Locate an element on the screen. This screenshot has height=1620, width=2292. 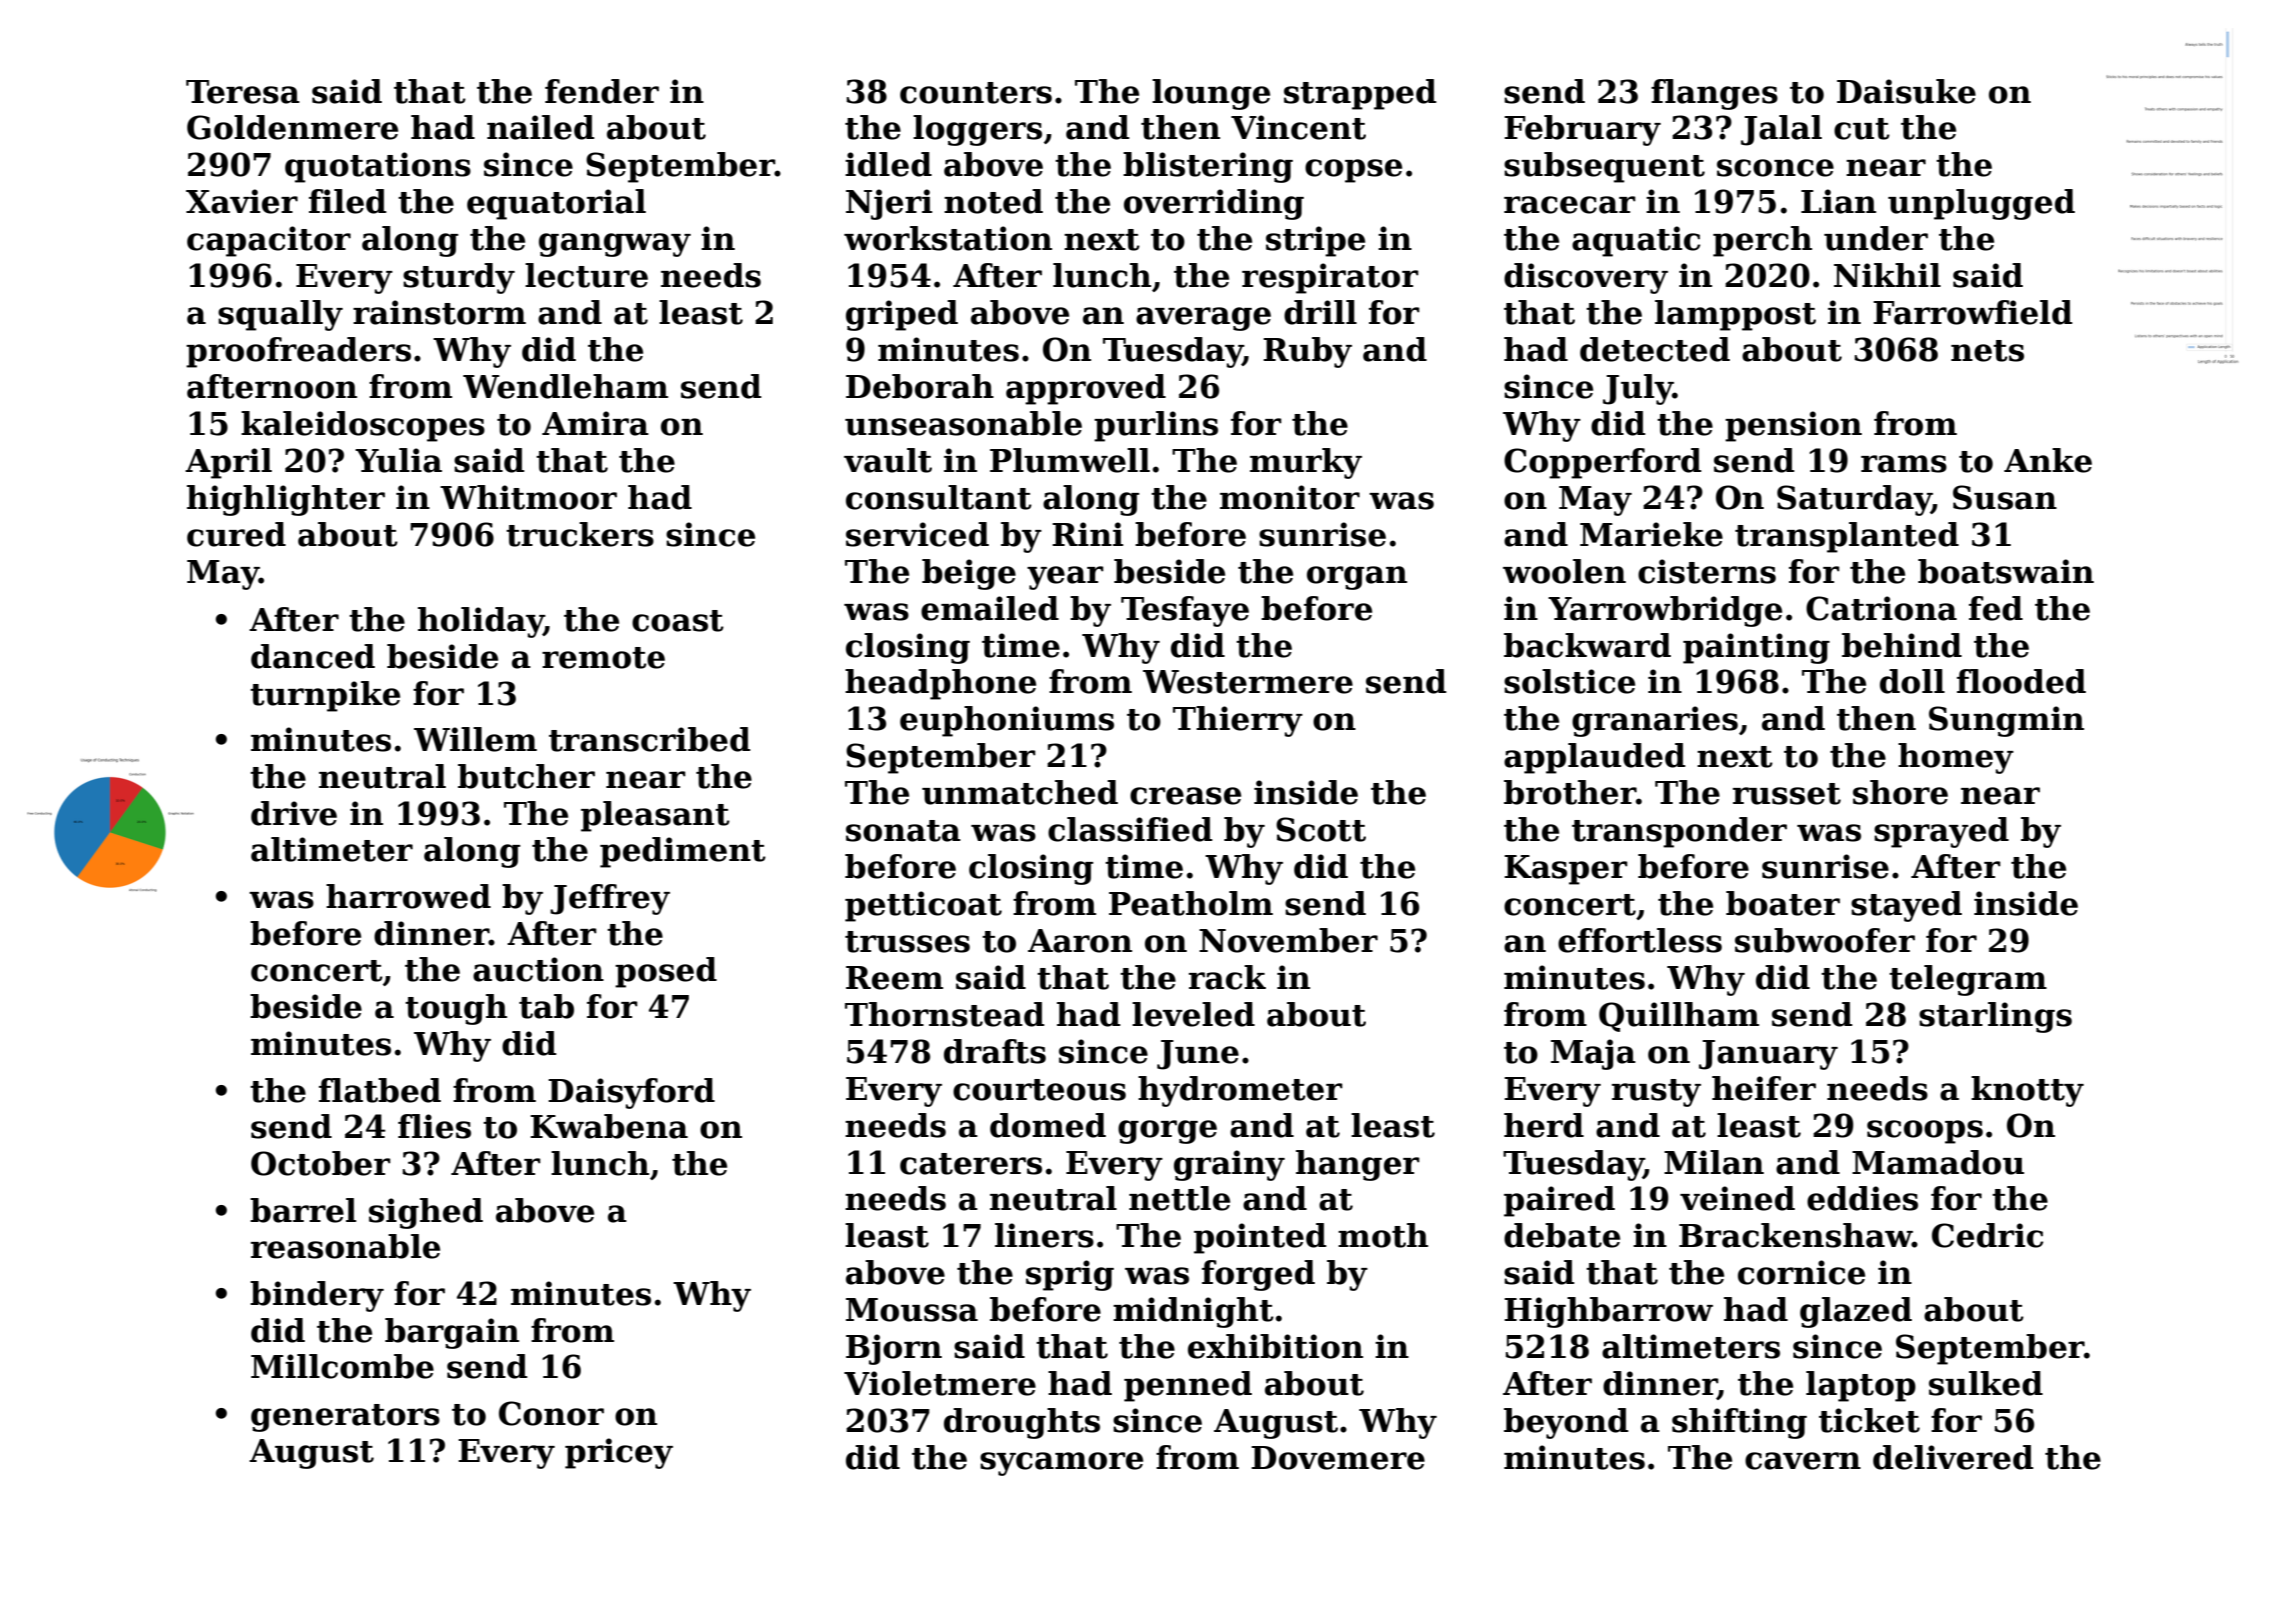
sulked is located at coordinates (1986, 1383).
